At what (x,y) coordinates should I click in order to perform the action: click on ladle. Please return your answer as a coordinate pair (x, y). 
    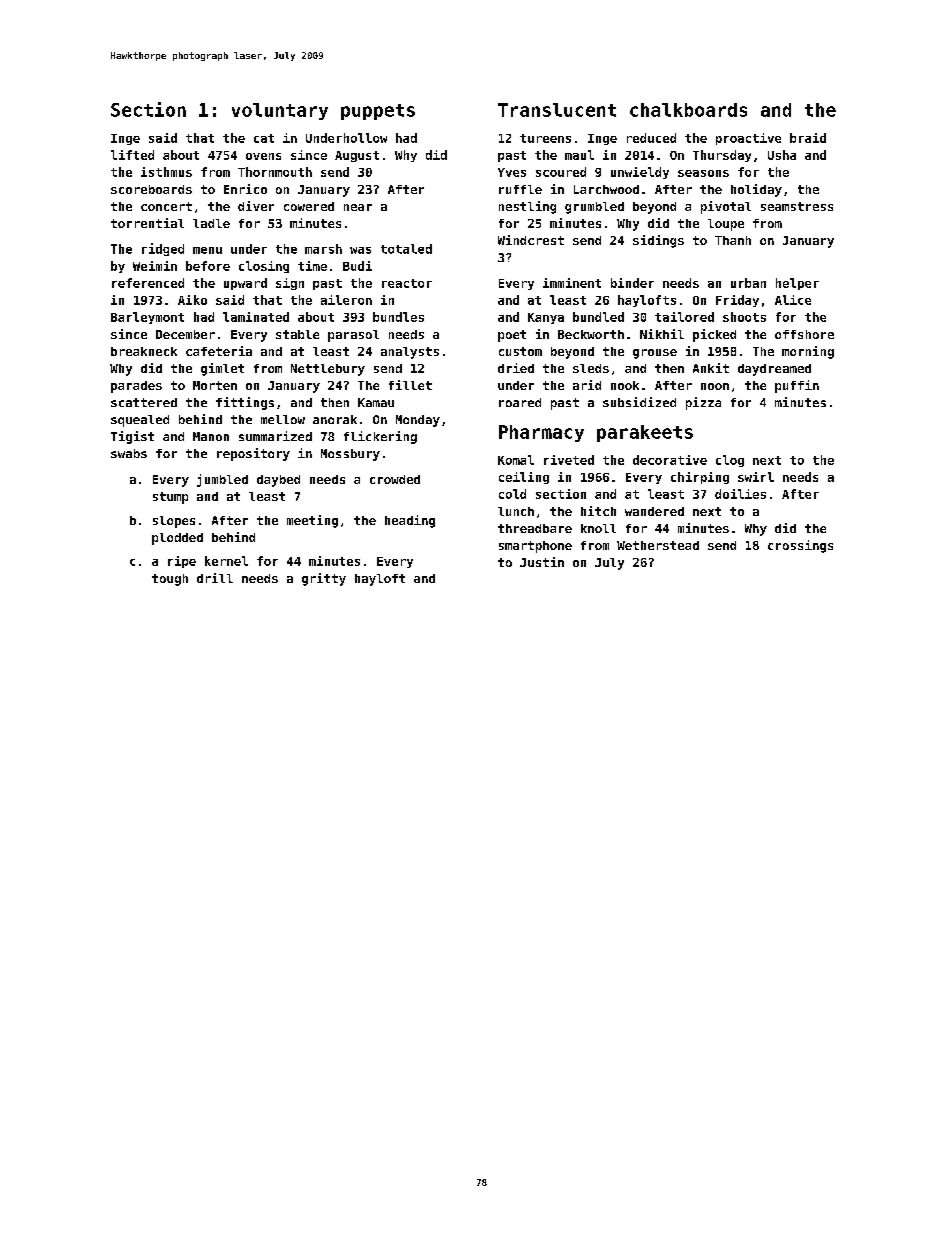
    Looking at the image, I should click on (211, 223).
